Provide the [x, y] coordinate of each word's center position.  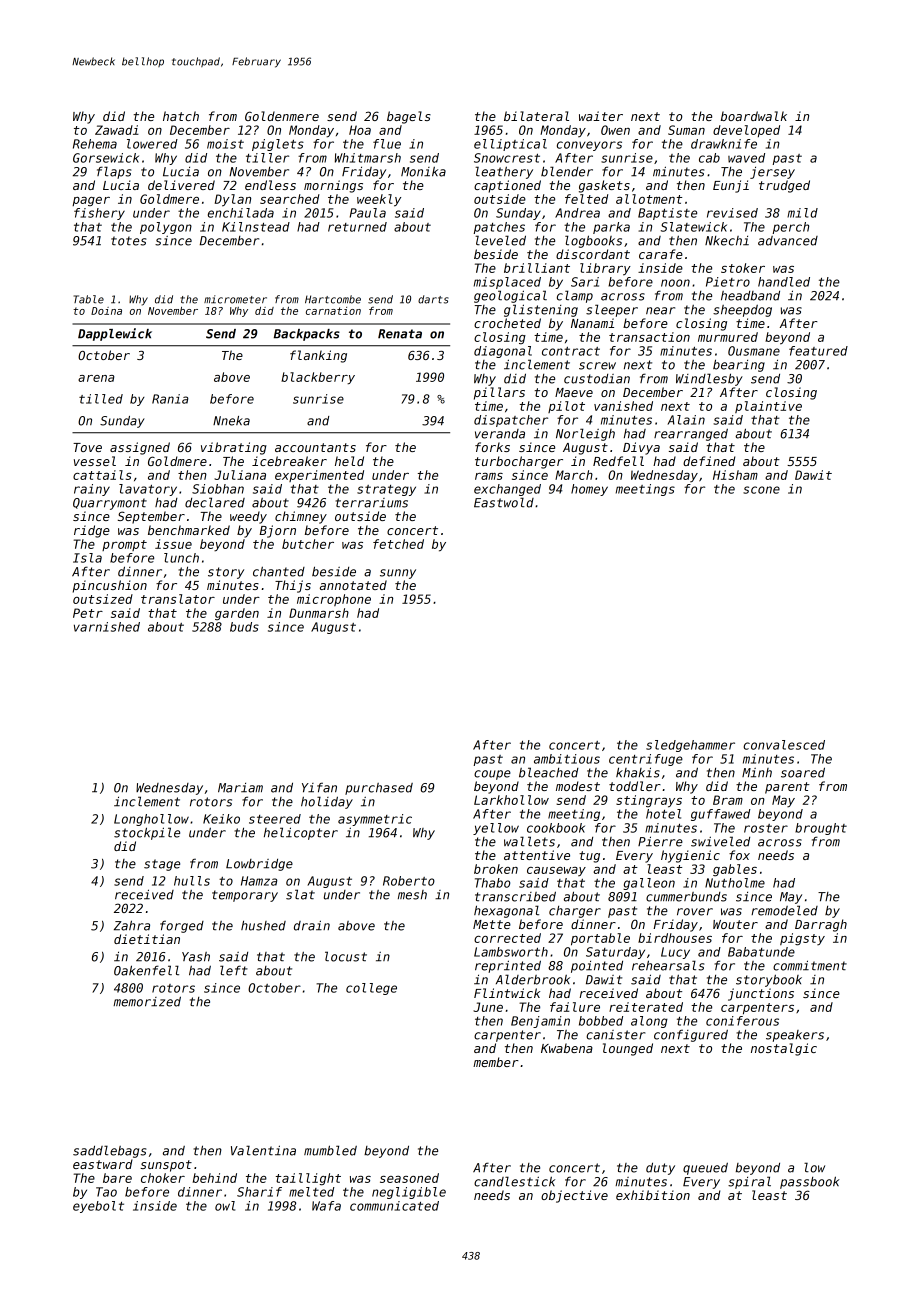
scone [761, 490]
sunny [398, 574]
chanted [279, 571]
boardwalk [754, 116]
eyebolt [98, 1207]
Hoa [360, 130]
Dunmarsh [319, 613]
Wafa [326, 1206]
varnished [107, 627]
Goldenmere [282, 116]
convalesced [784, 745]
